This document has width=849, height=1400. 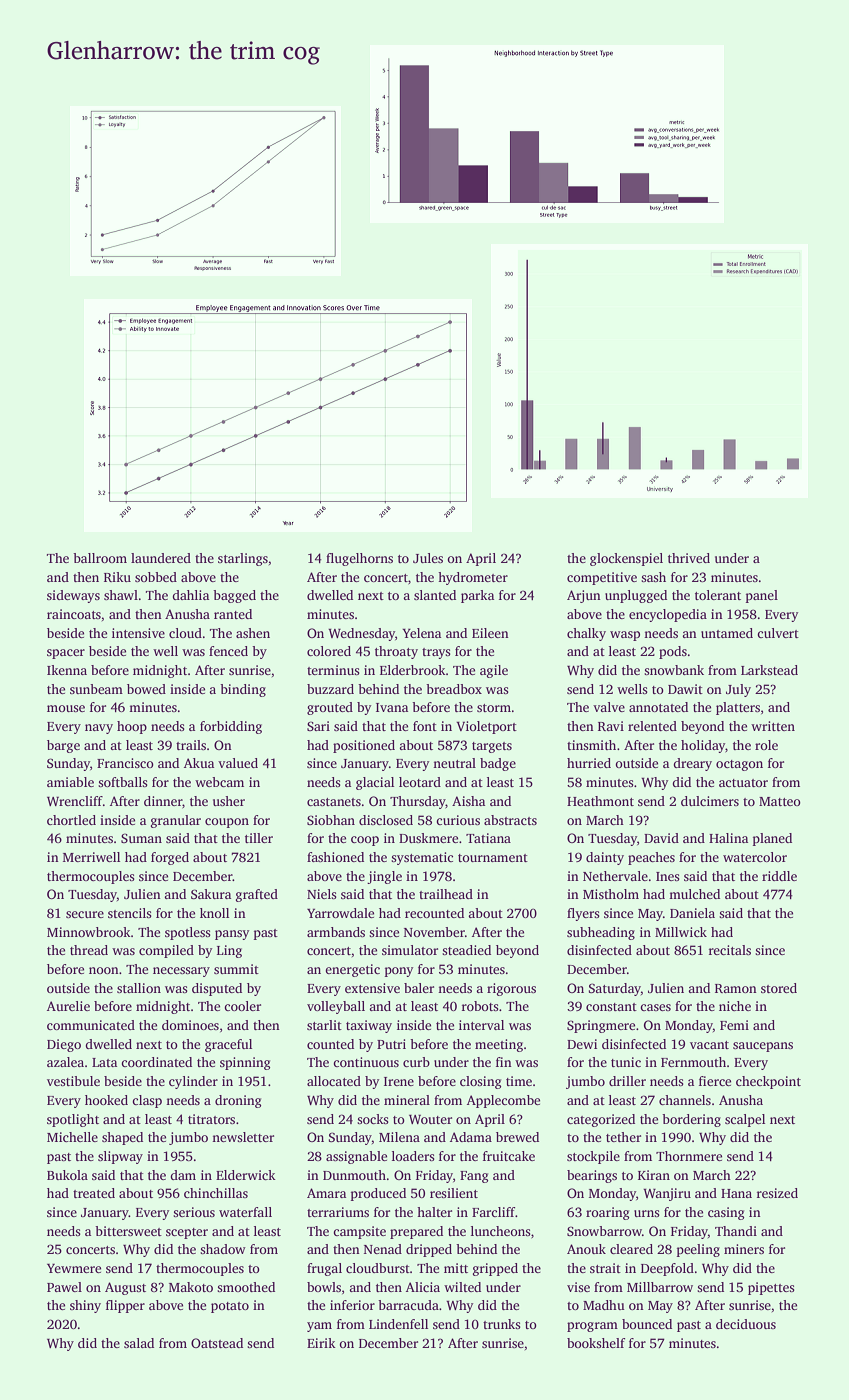 I want to click on ballroom, so click(x=100, y=558).
